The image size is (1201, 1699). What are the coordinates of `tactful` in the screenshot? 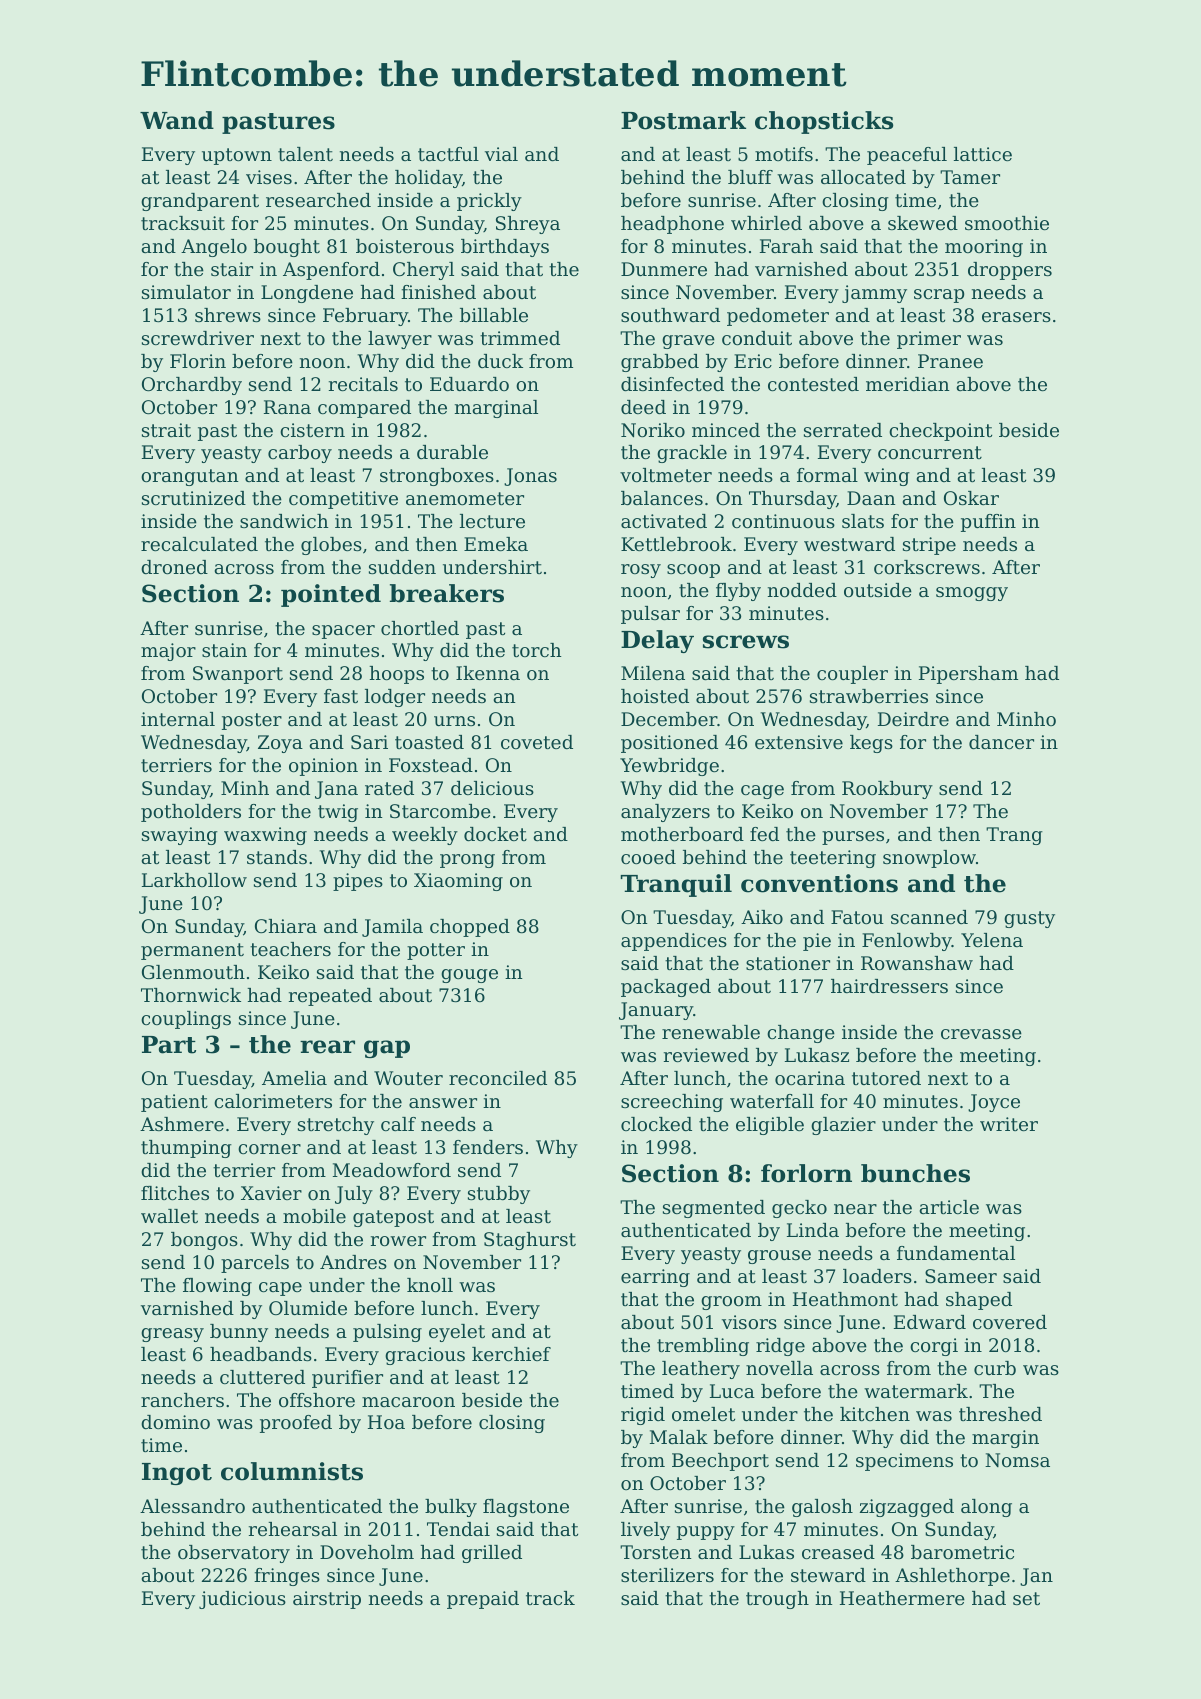 It's located at (448, 154).
